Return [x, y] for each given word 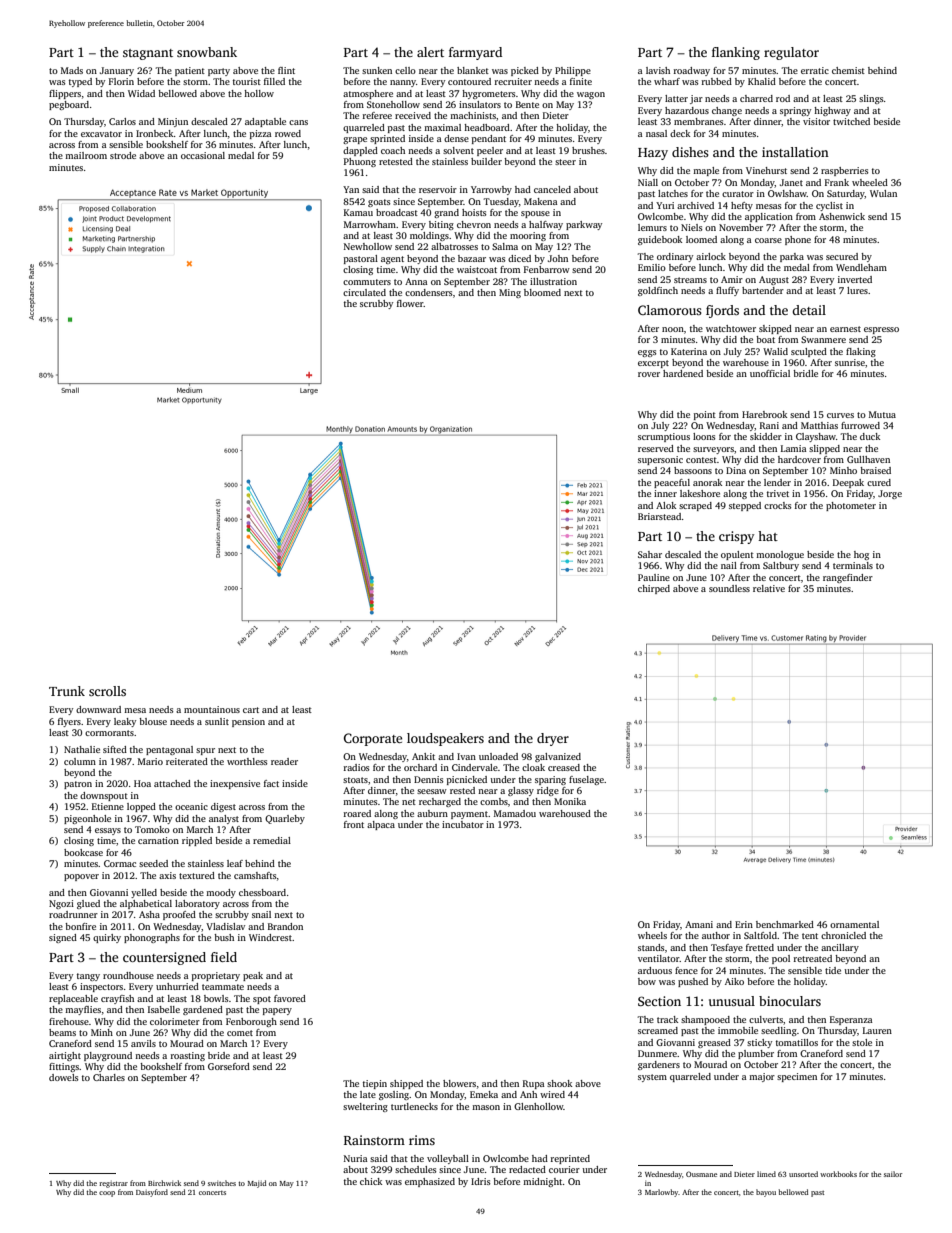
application [769, 217]
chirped [654, 589]
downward [98, 709]
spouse [535, 214]
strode [123, 155]
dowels [64, 1077]
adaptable [265, 122]
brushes [588, 150]
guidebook [660, 240]
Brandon [285, 926]
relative [769, 588]
